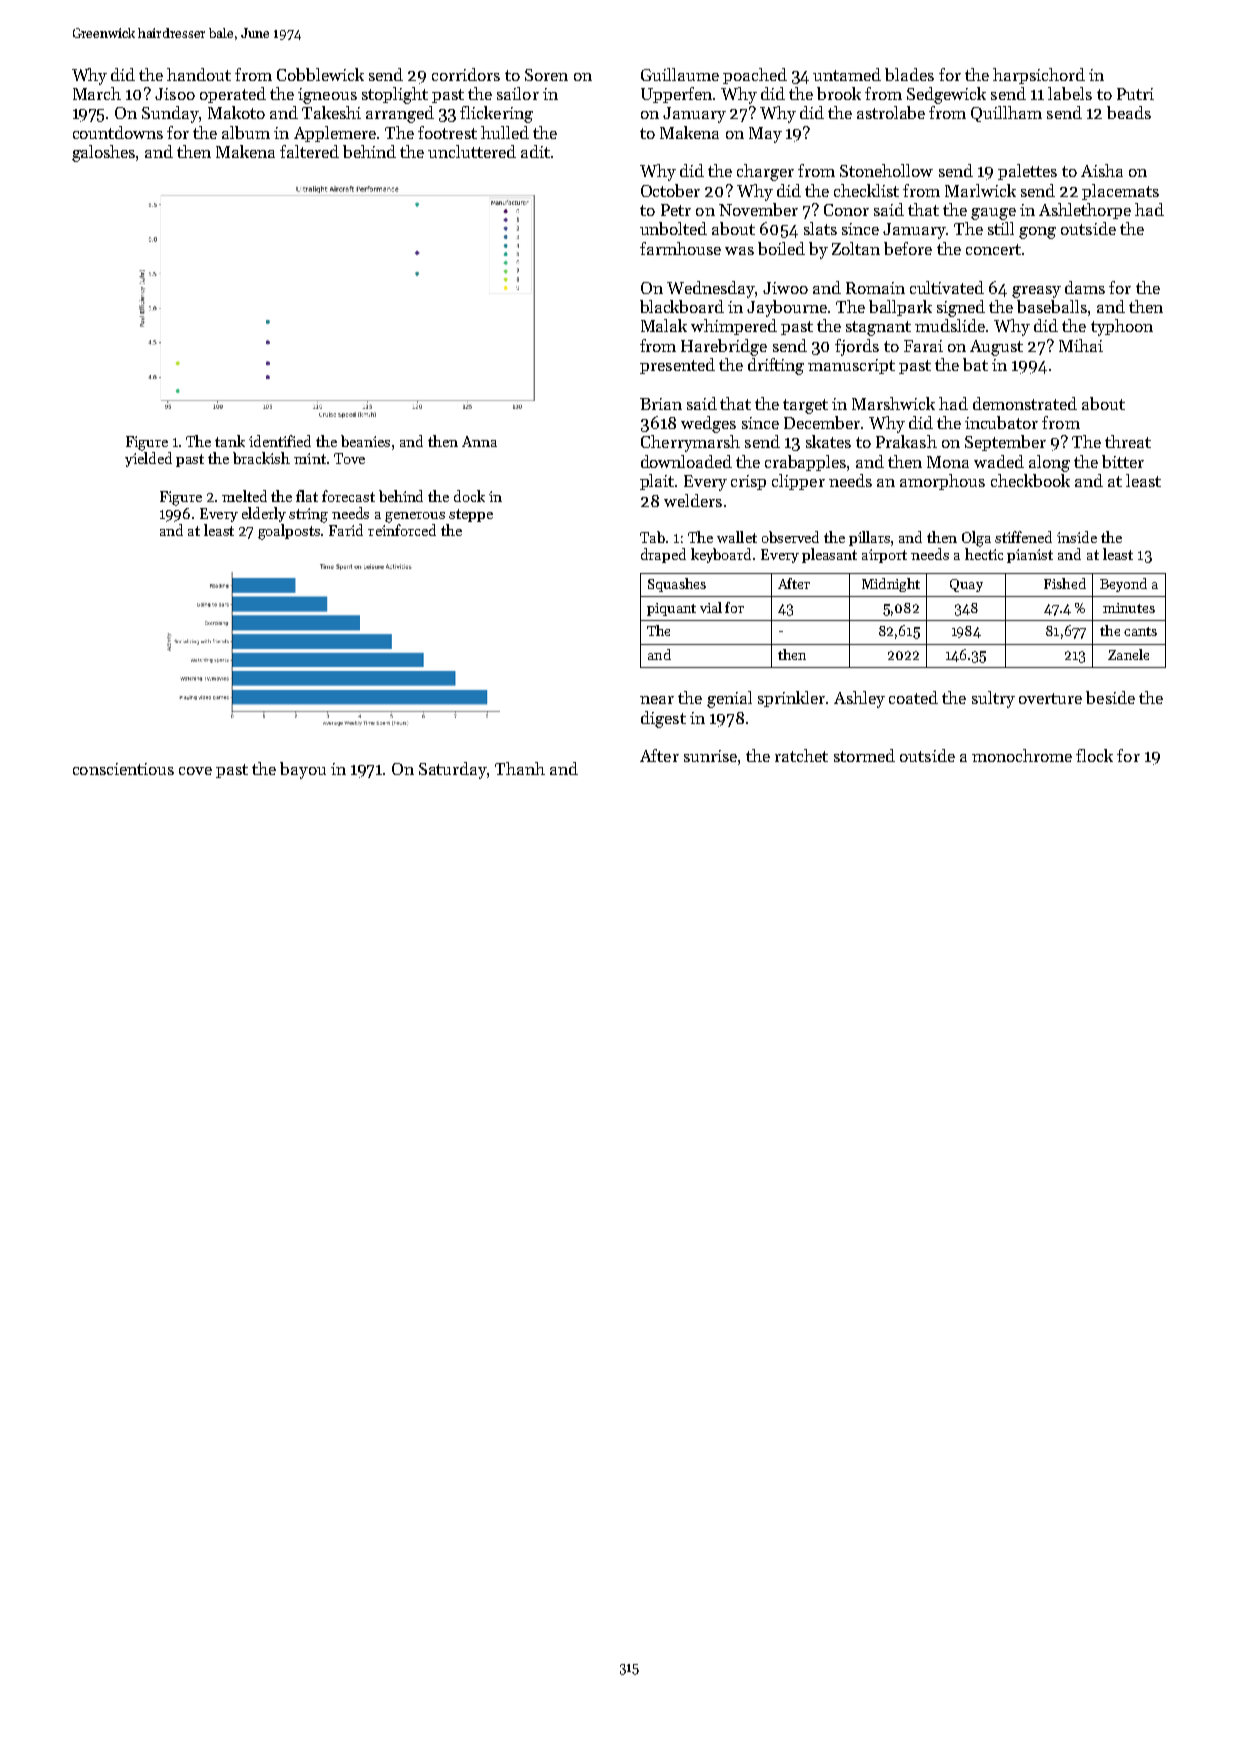 This document has width=1237, height=1749. What do you see at coordinates (993, 249) in the document?
I see `concert` at bounding box center [993, 249].
